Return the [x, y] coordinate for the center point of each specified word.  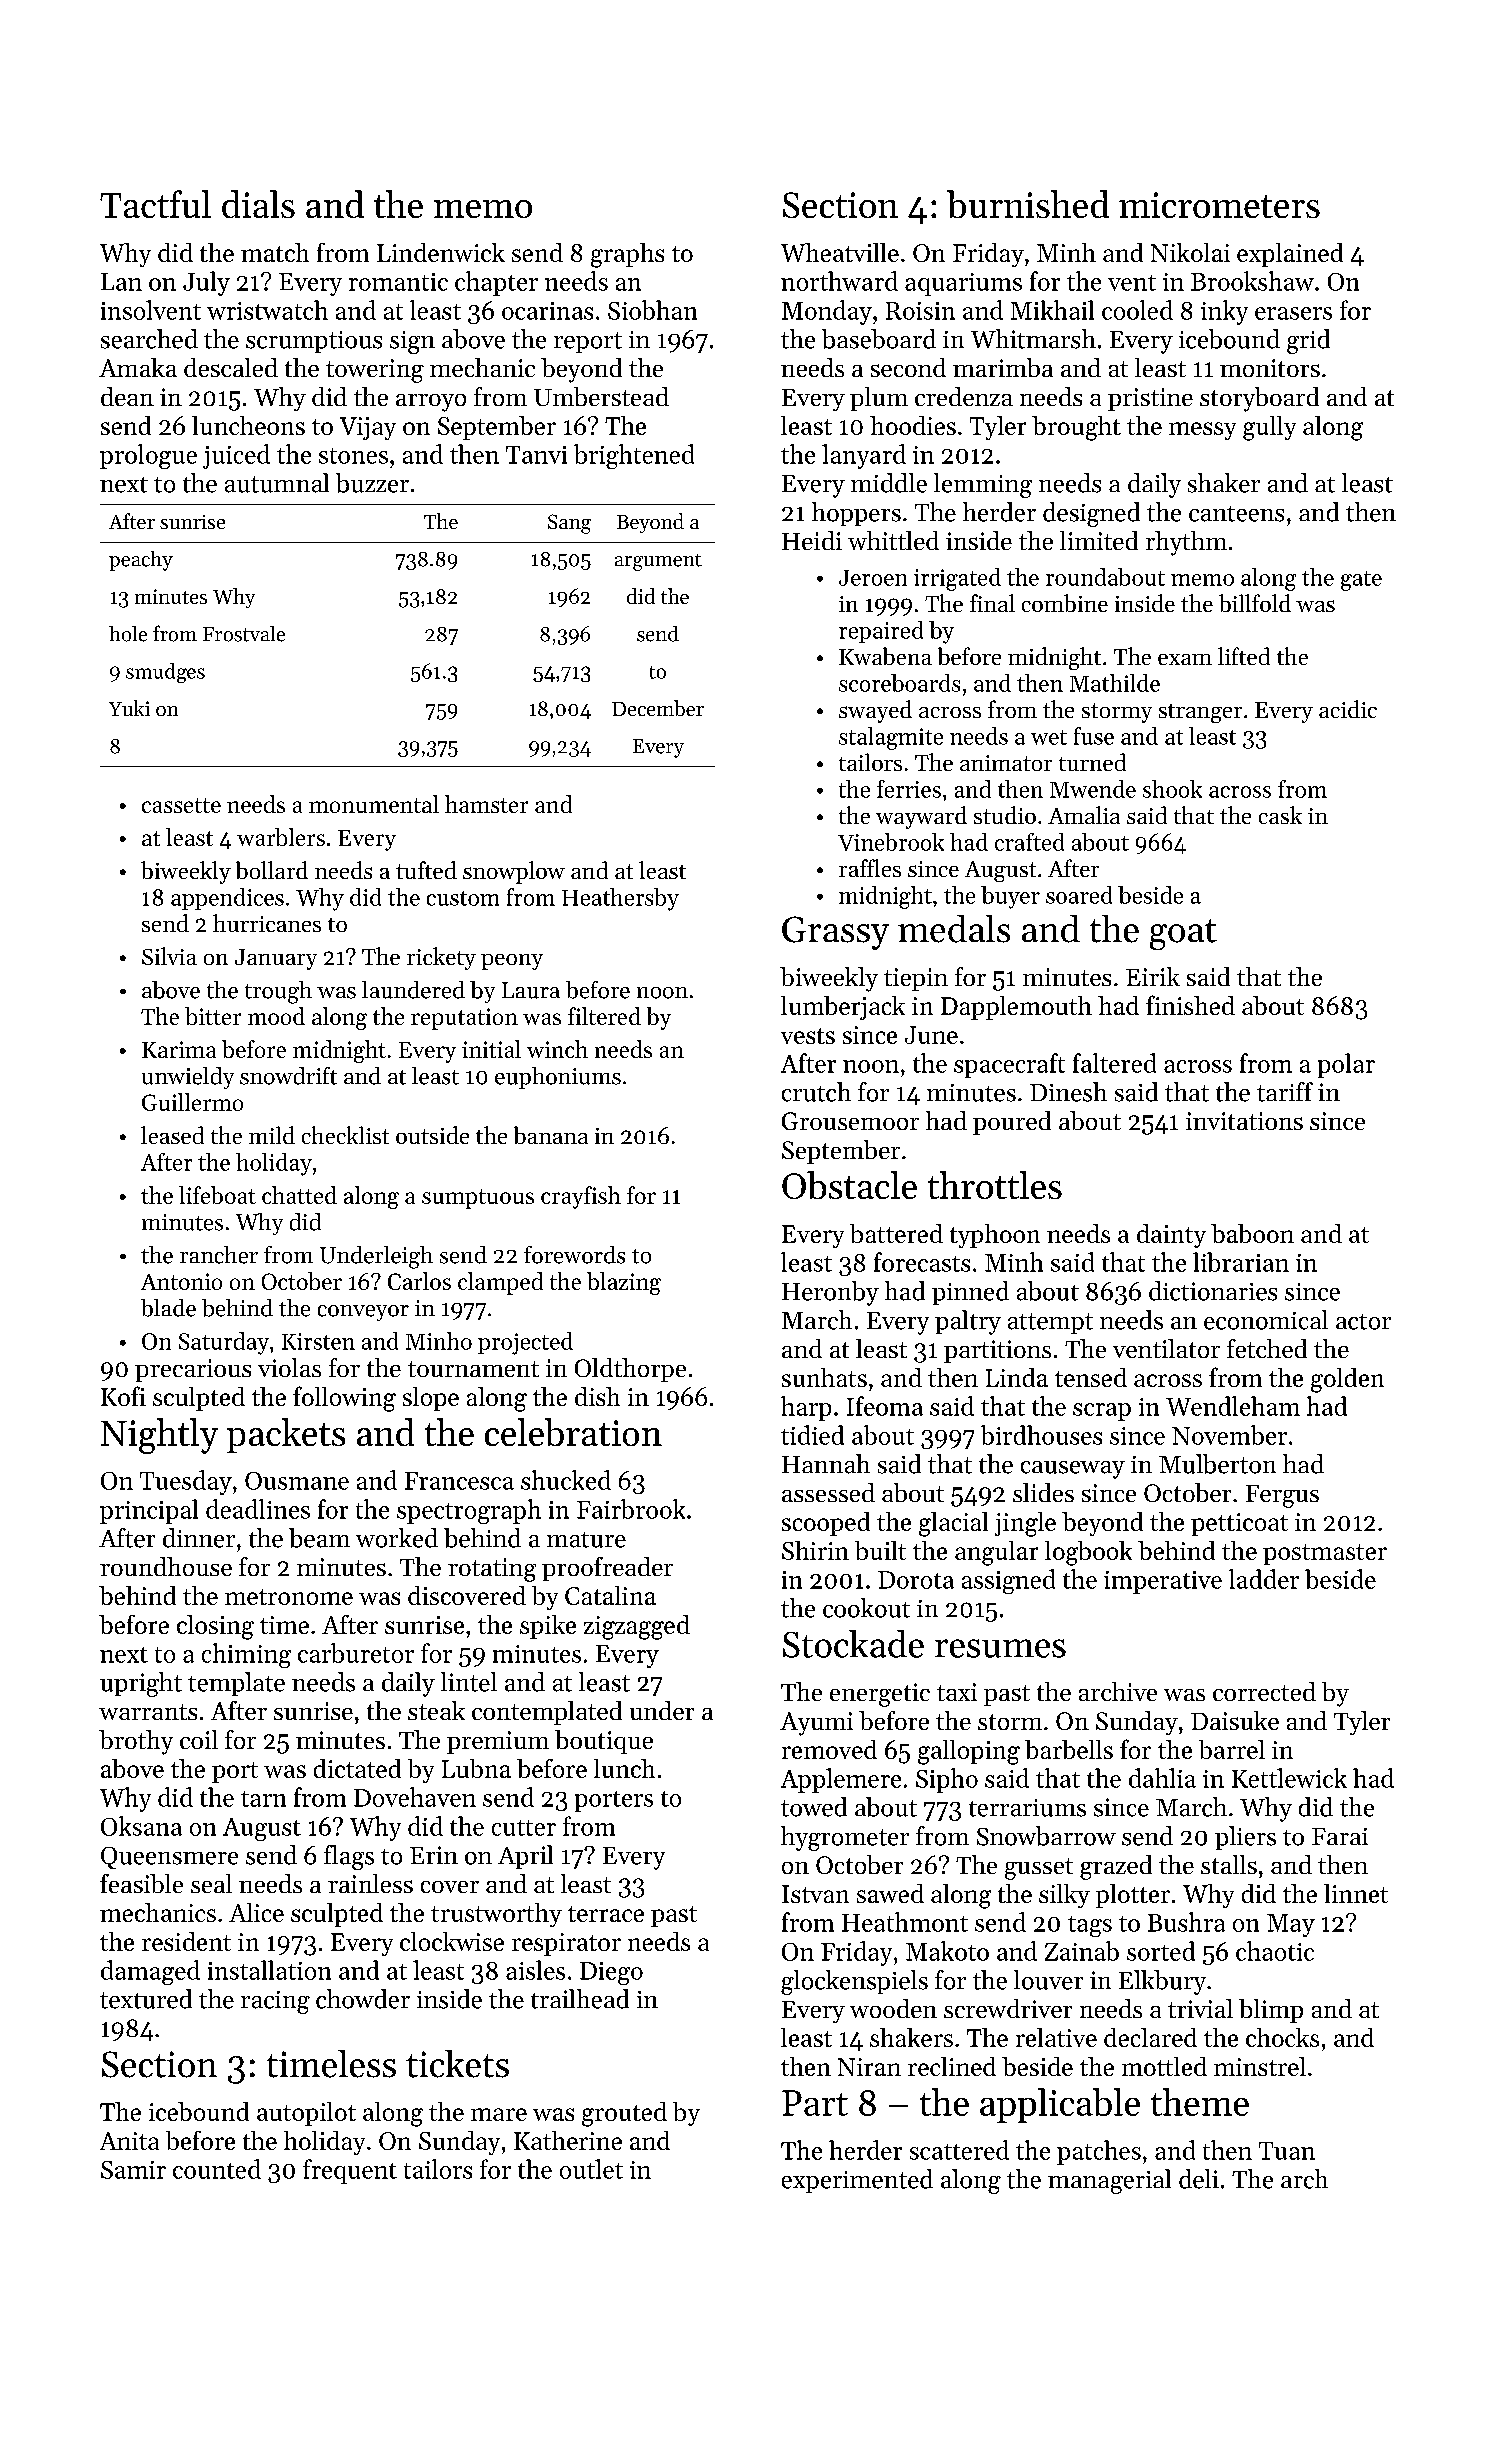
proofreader [607, 1569]
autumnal [277, 483]
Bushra [1186, 1922]
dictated [357, 1768]
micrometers [1219, 205]
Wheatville [840, 252]
